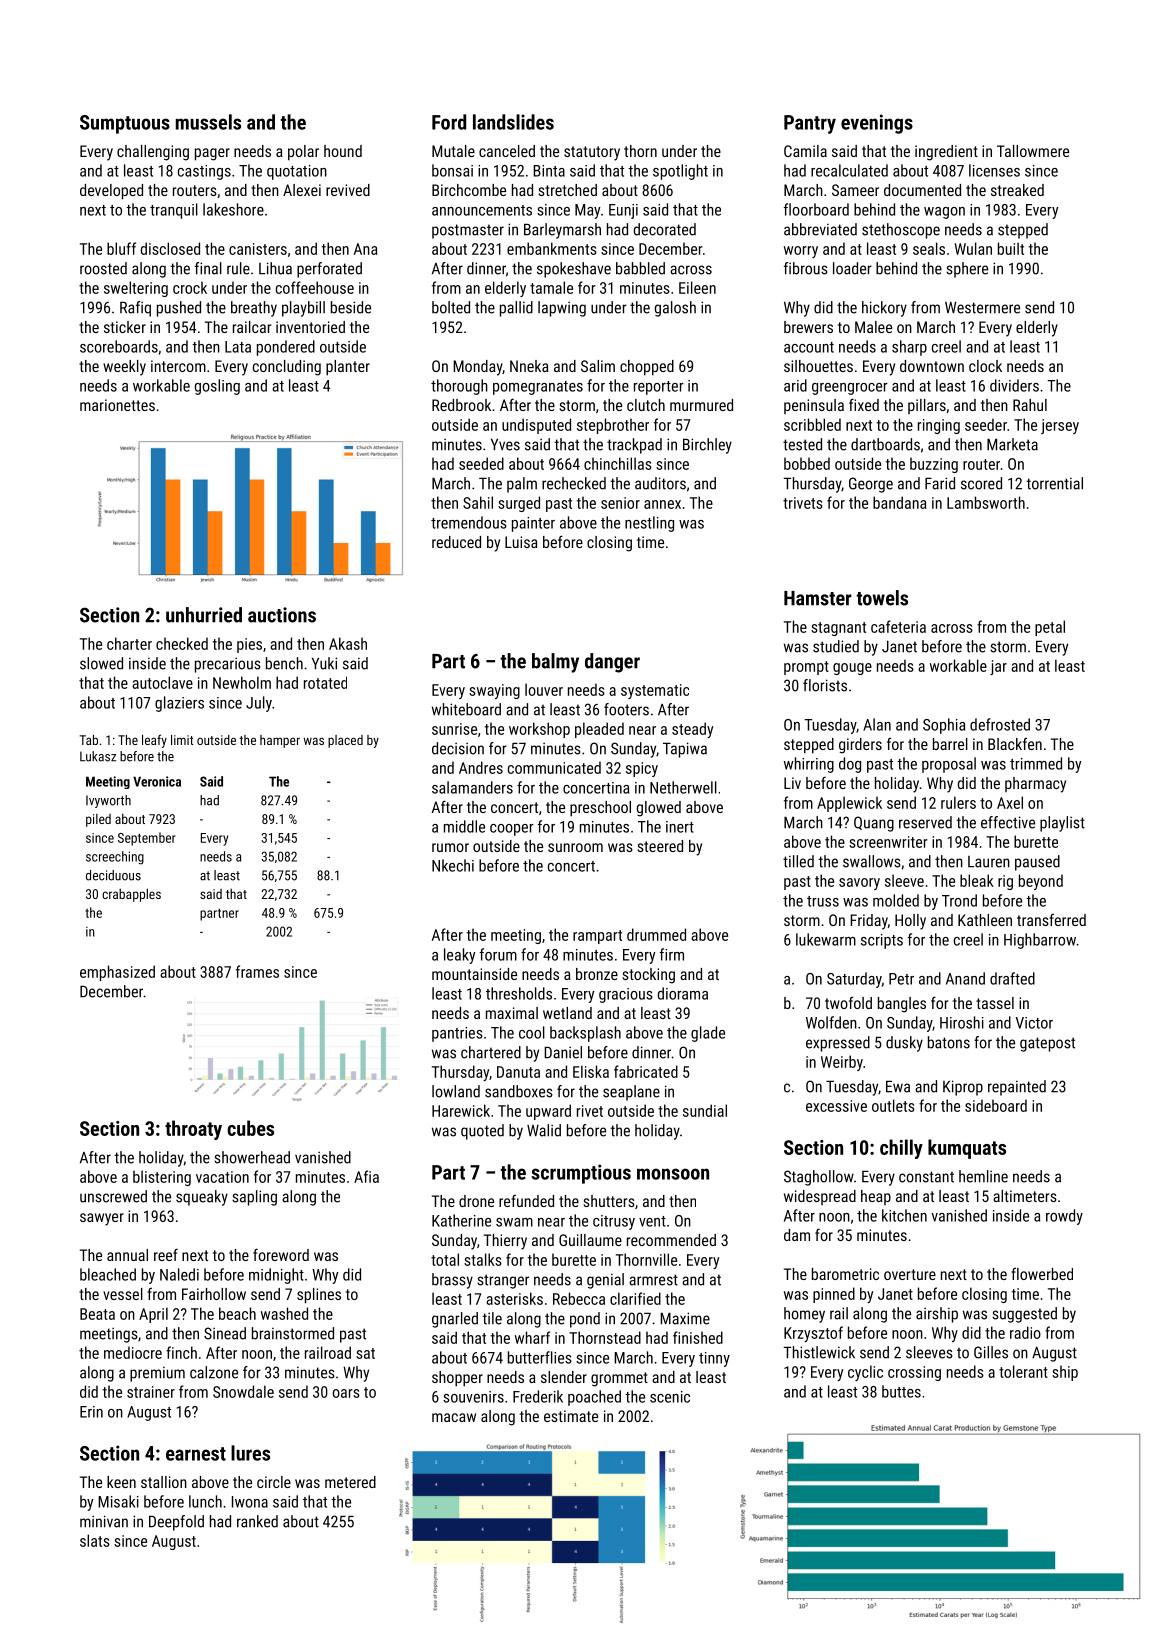  What do you see at coordinates (810, 124) in the image?
I see `Pantry` at bounding box center [810, 124].
